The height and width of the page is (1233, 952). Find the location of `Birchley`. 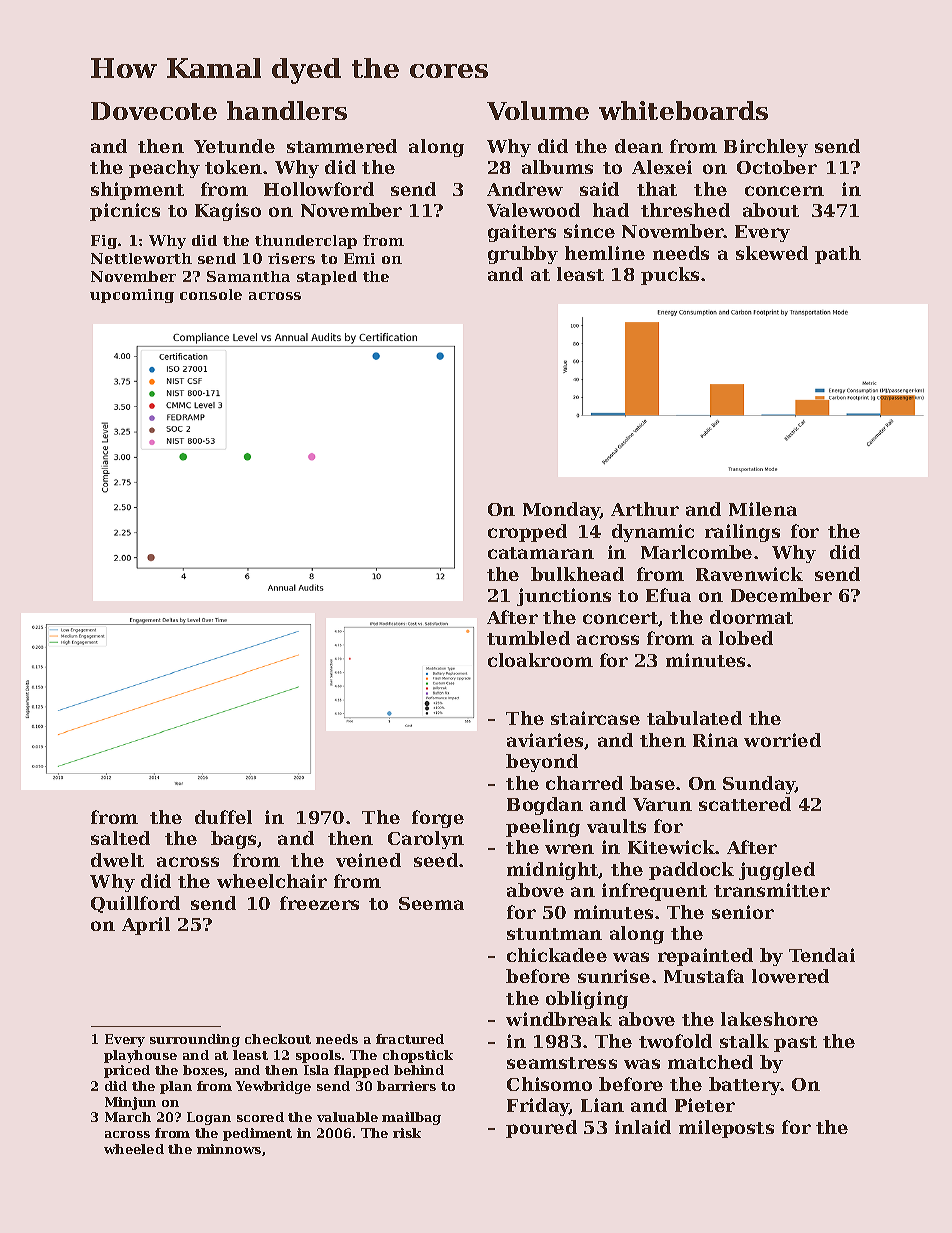

Birchley is located at coordinates (766, 148).
